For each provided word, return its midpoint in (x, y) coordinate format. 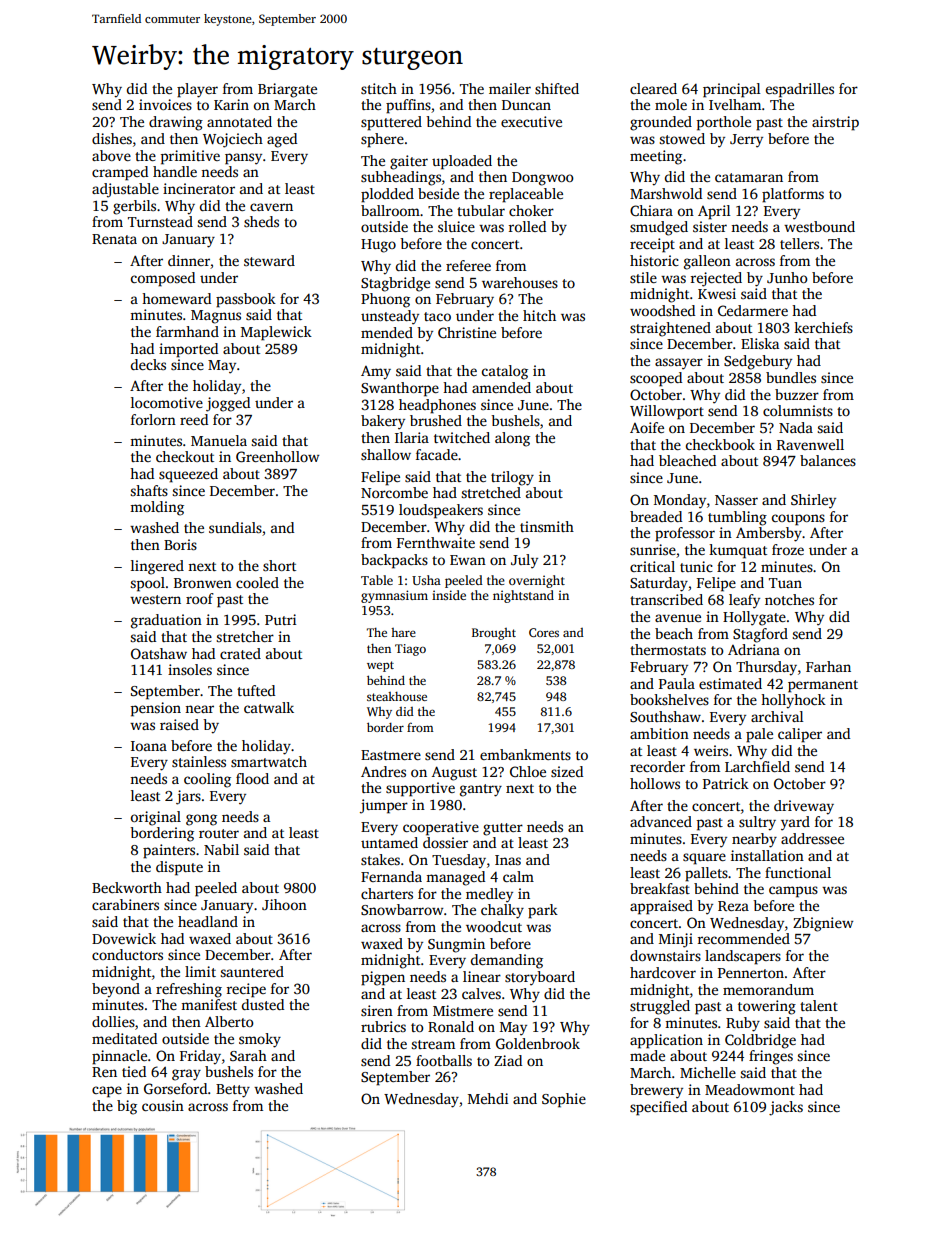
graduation (166, 621)
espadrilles (800, 90)
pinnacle (119, 1057)
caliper (800, 735)
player (197, 90)
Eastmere (391, 755)
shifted (557, 88)
